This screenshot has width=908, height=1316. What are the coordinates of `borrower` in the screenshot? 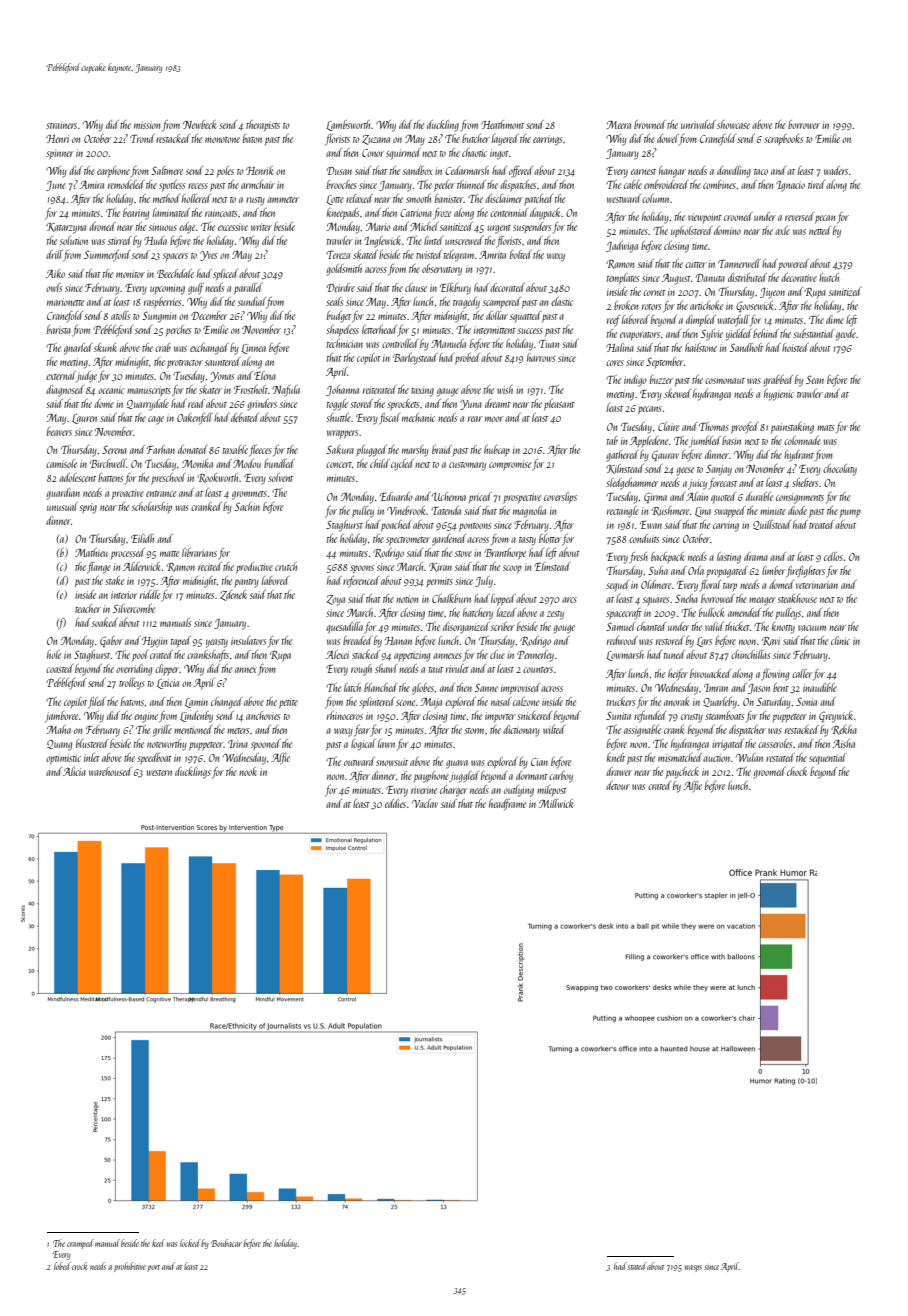 It's located at (804, 124).
